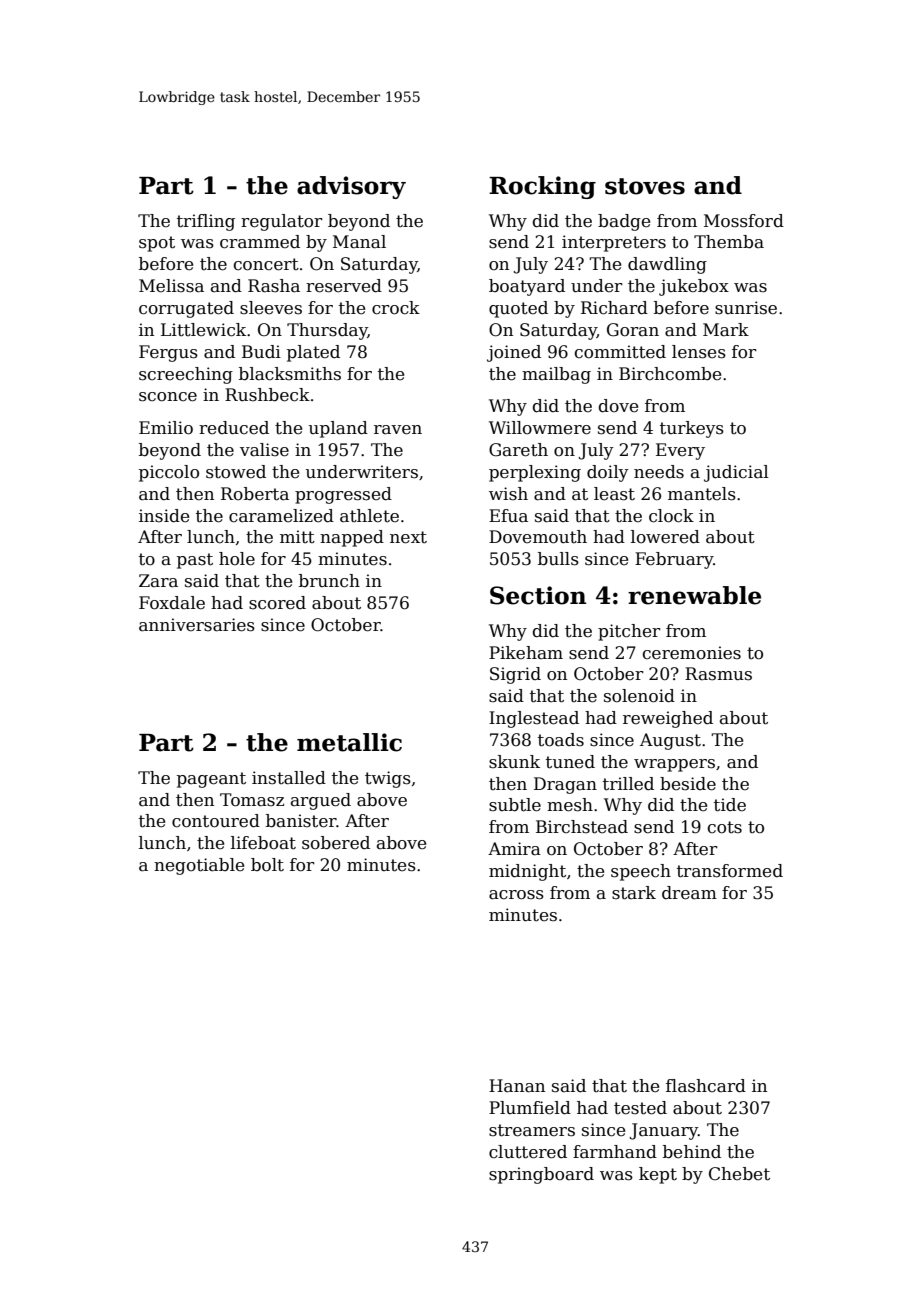 This image has height=1311, width=924. Describe the element at coordinates (508, 494) in the image. I see `wish` at that location.
